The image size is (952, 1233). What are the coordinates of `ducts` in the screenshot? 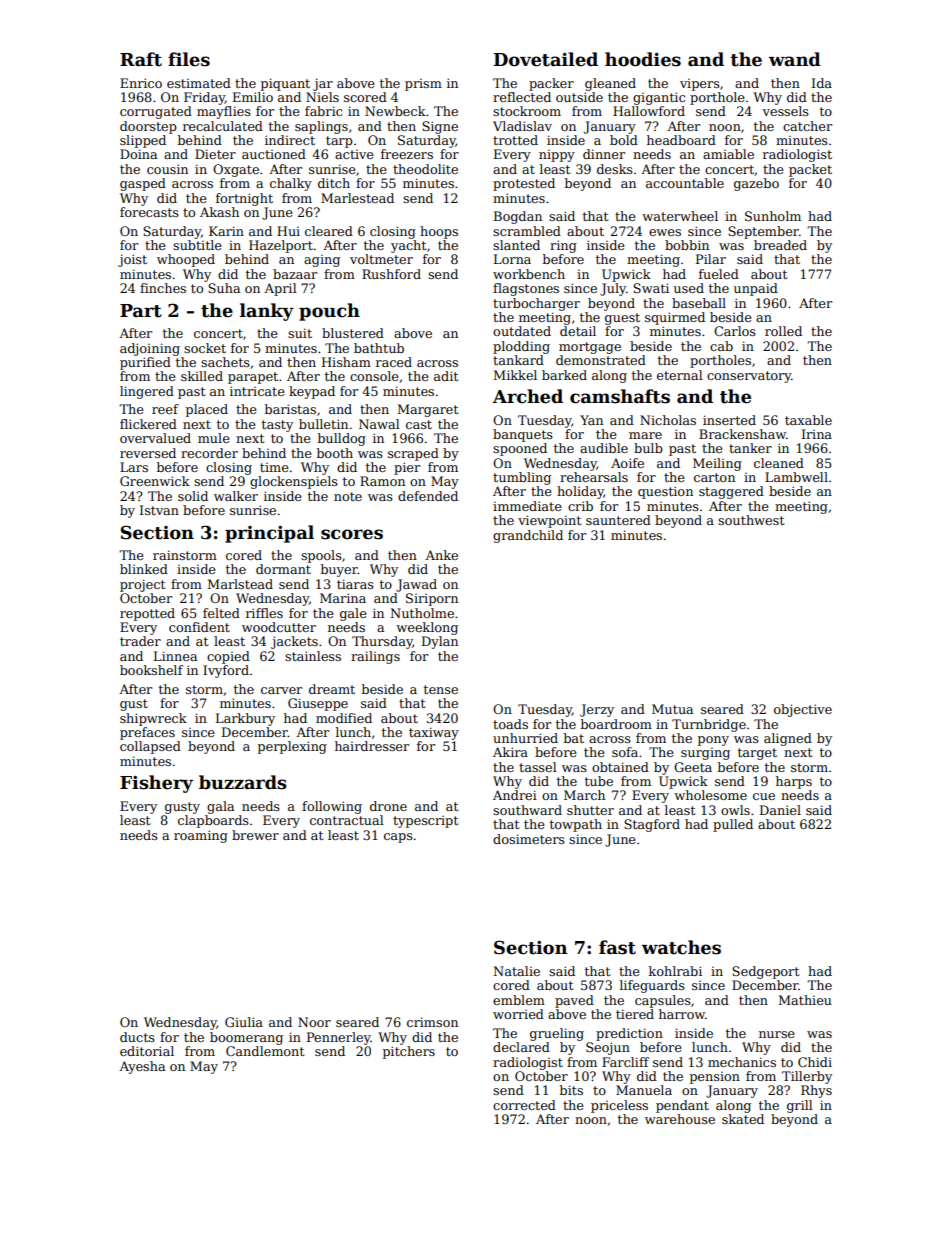 It's located at (137, 1037).
